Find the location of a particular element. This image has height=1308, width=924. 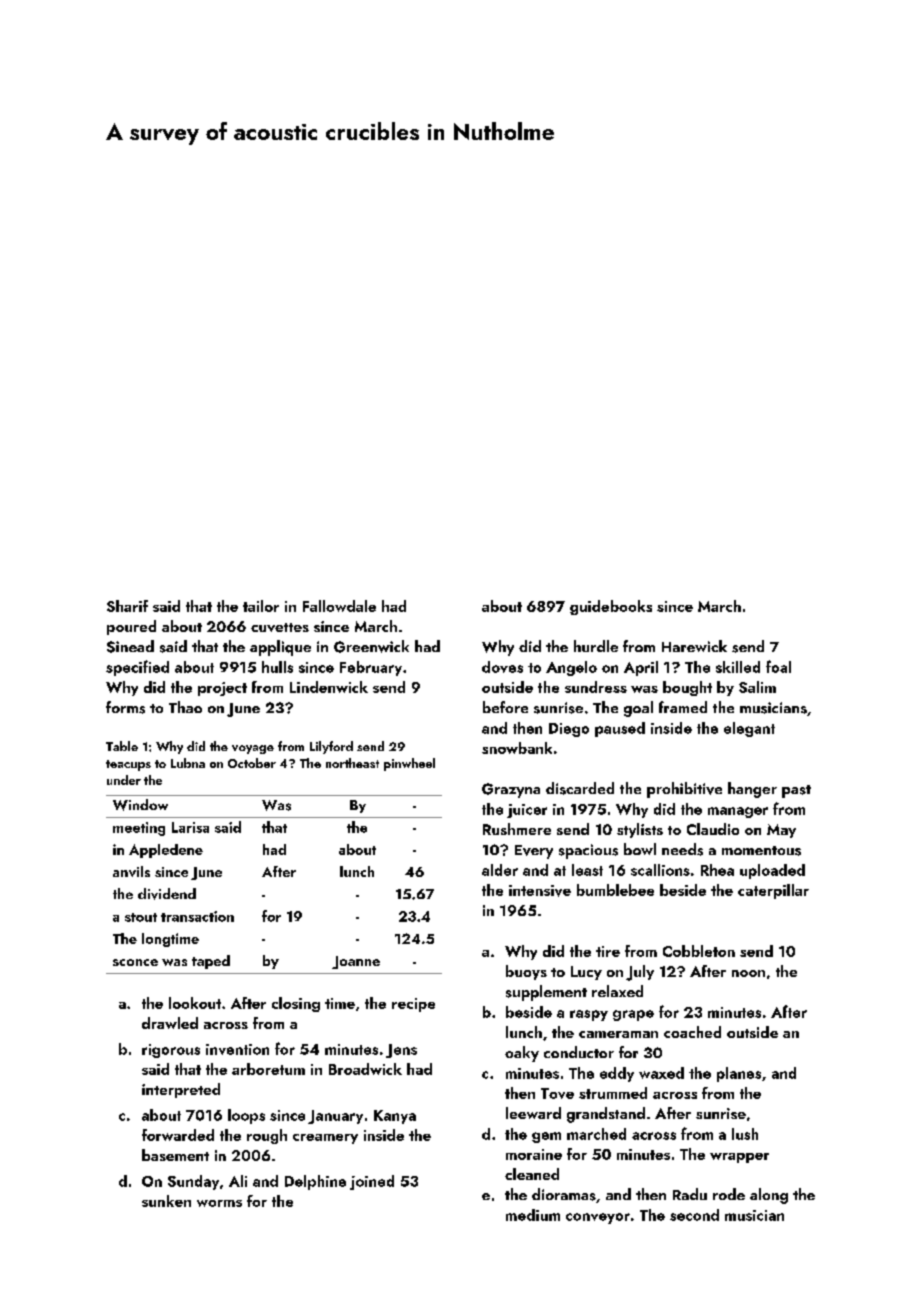

sunken is located at coordinates (166, 1201).
